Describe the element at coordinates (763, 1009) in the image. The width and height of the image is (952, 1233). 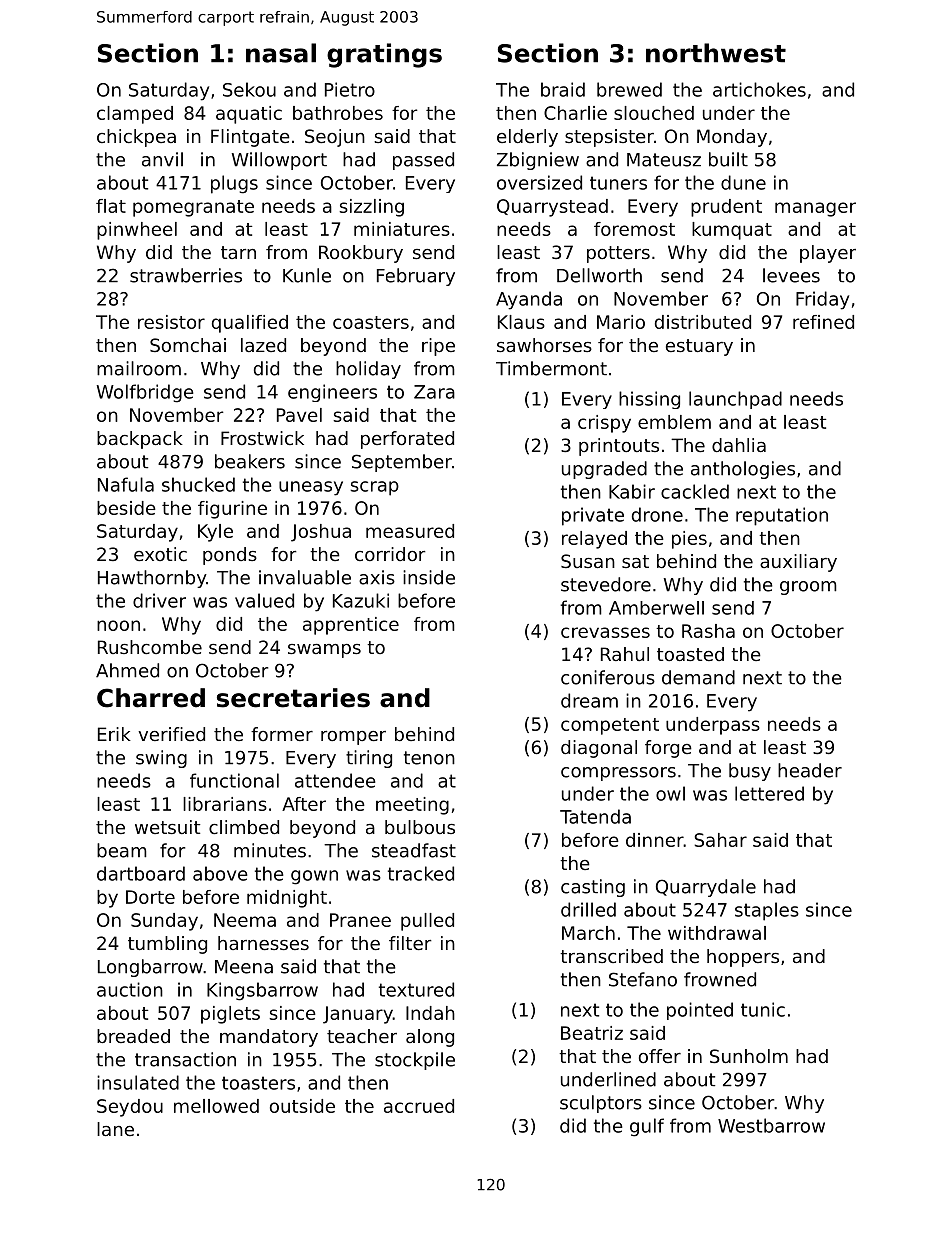
I see `tunic` at that location.
